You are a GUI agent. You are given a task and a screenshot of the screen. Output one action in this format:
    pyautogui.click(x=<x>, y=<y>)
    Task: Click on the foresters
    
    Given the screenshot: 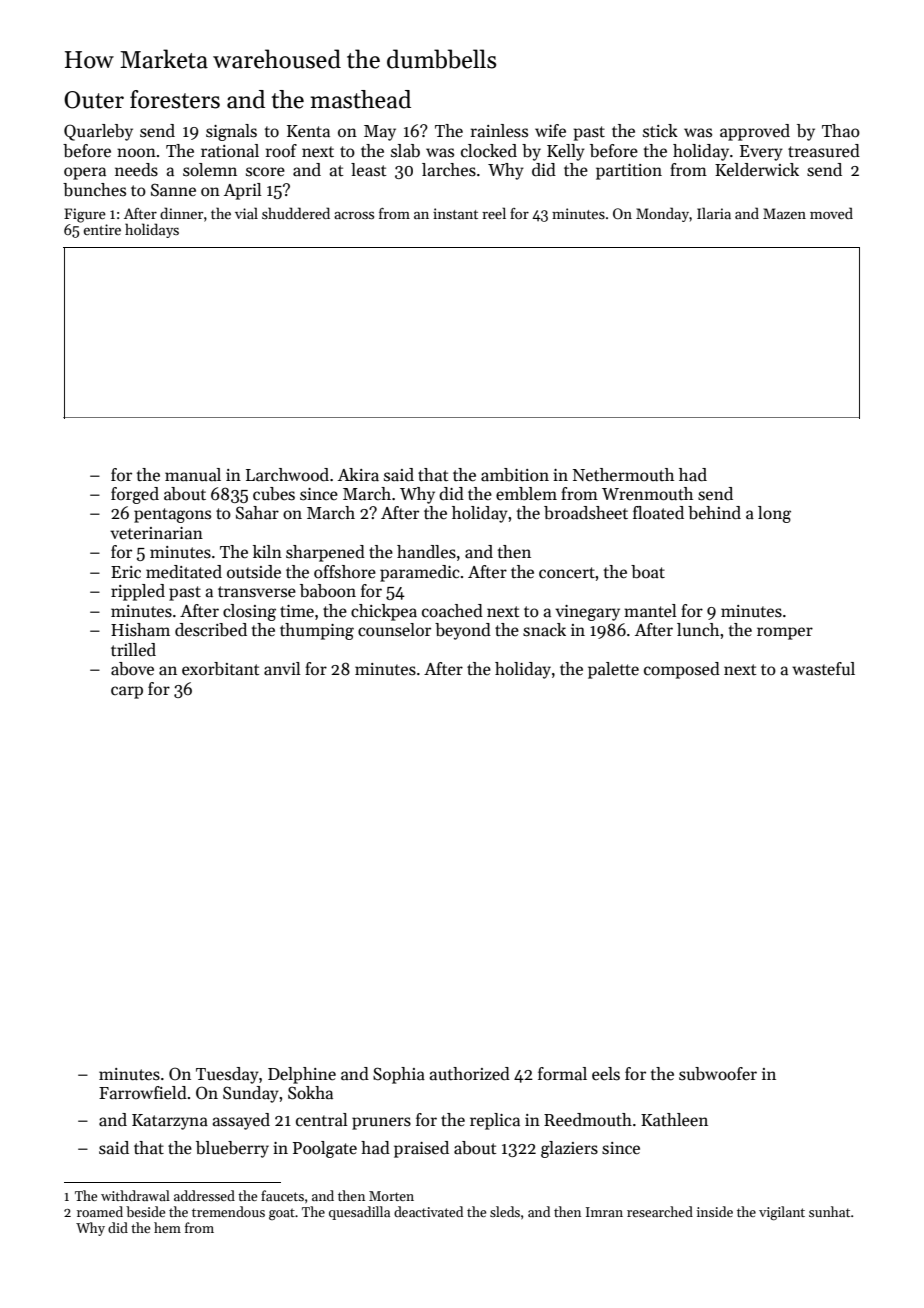 What is the action you would take?
    pyautogui.click(x=175, y=99)
